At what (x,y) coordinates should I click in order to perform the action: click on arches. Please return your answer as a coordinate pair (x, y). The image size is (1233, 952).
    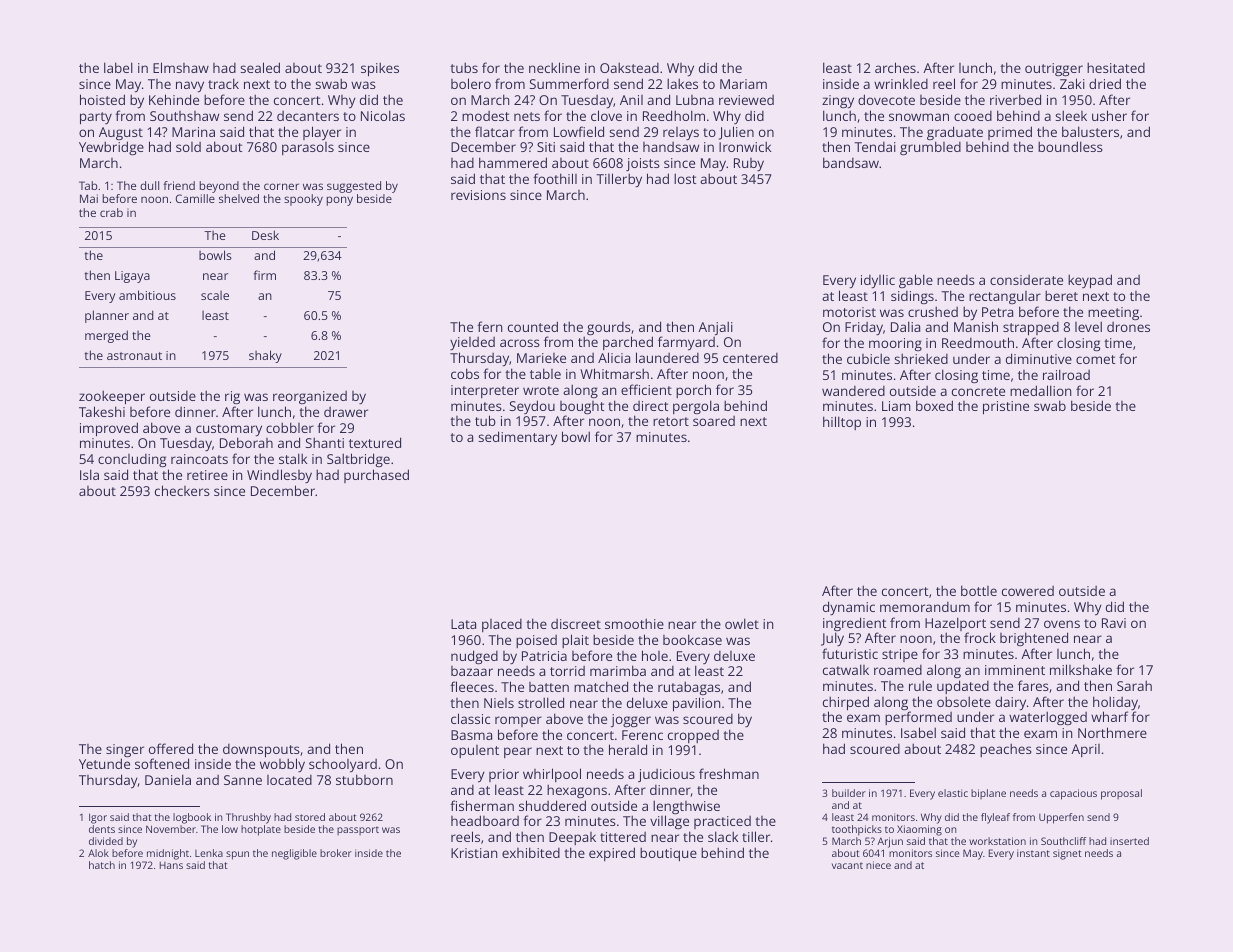
    Looking at the image, I should click on (895, 67).
